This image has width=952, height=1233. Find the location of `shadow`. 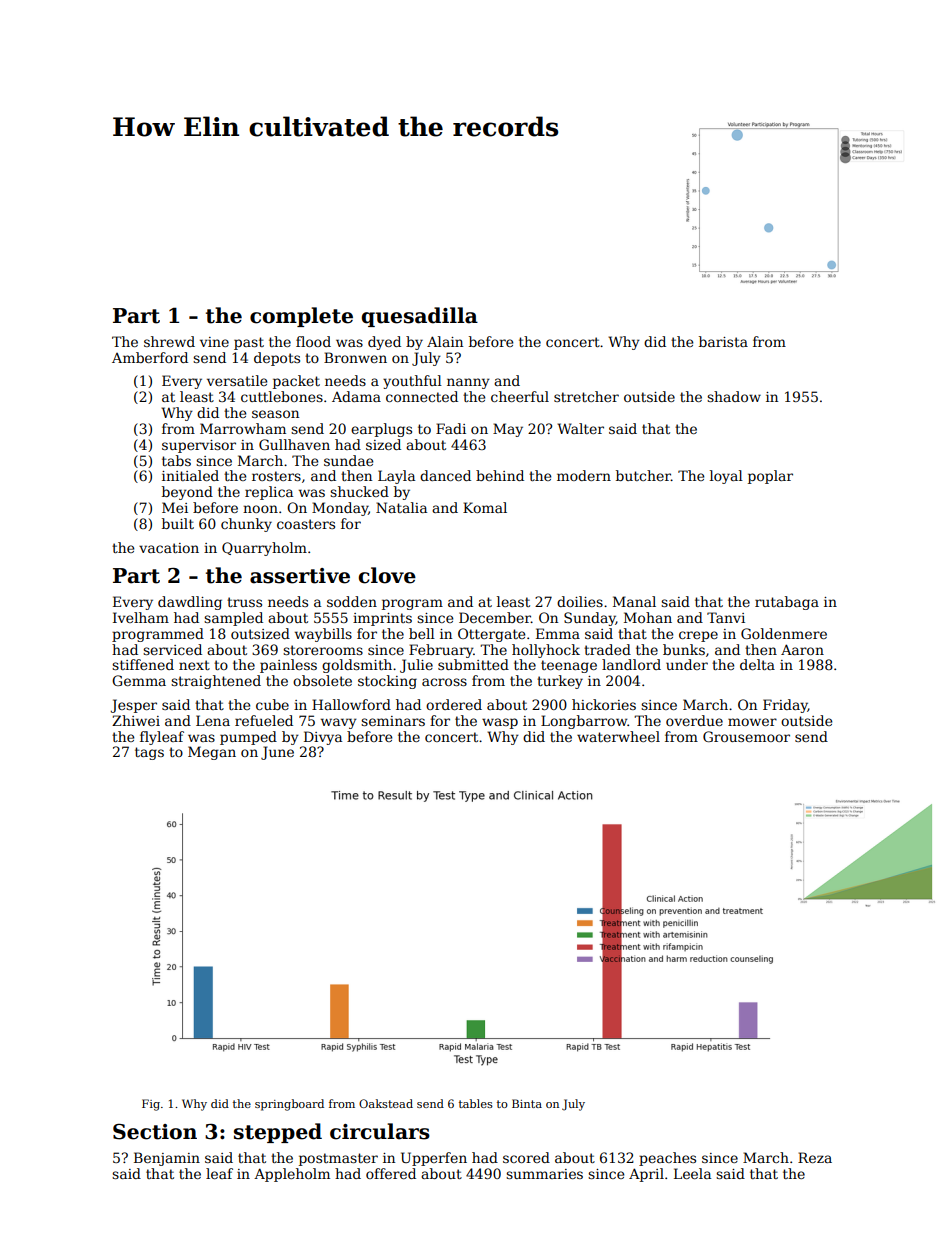

shadow is located at coordinates (734, 396).
